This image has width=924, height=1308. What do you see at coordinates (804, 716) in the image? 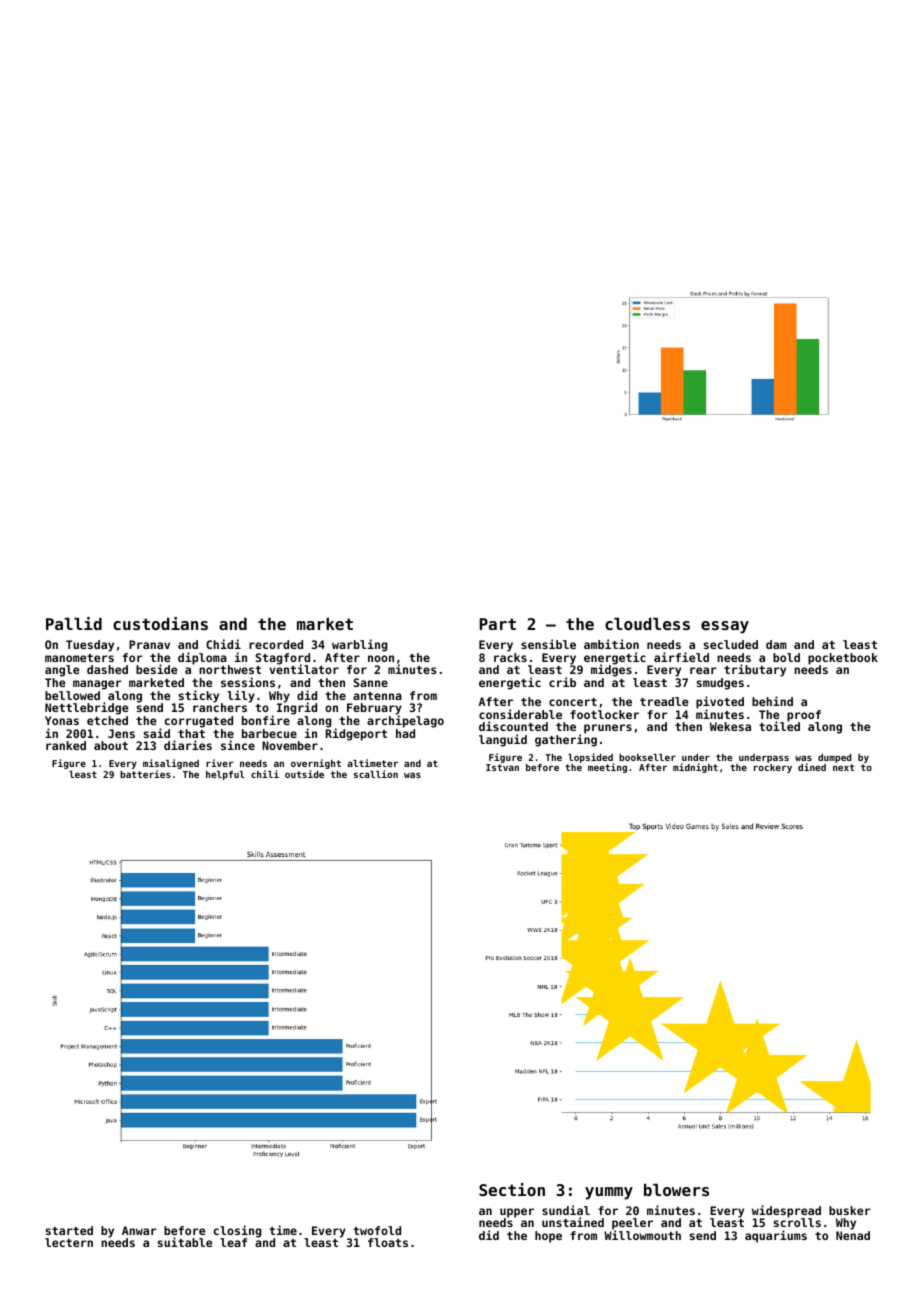
I see `proof` at bounding box center [804, 716].
